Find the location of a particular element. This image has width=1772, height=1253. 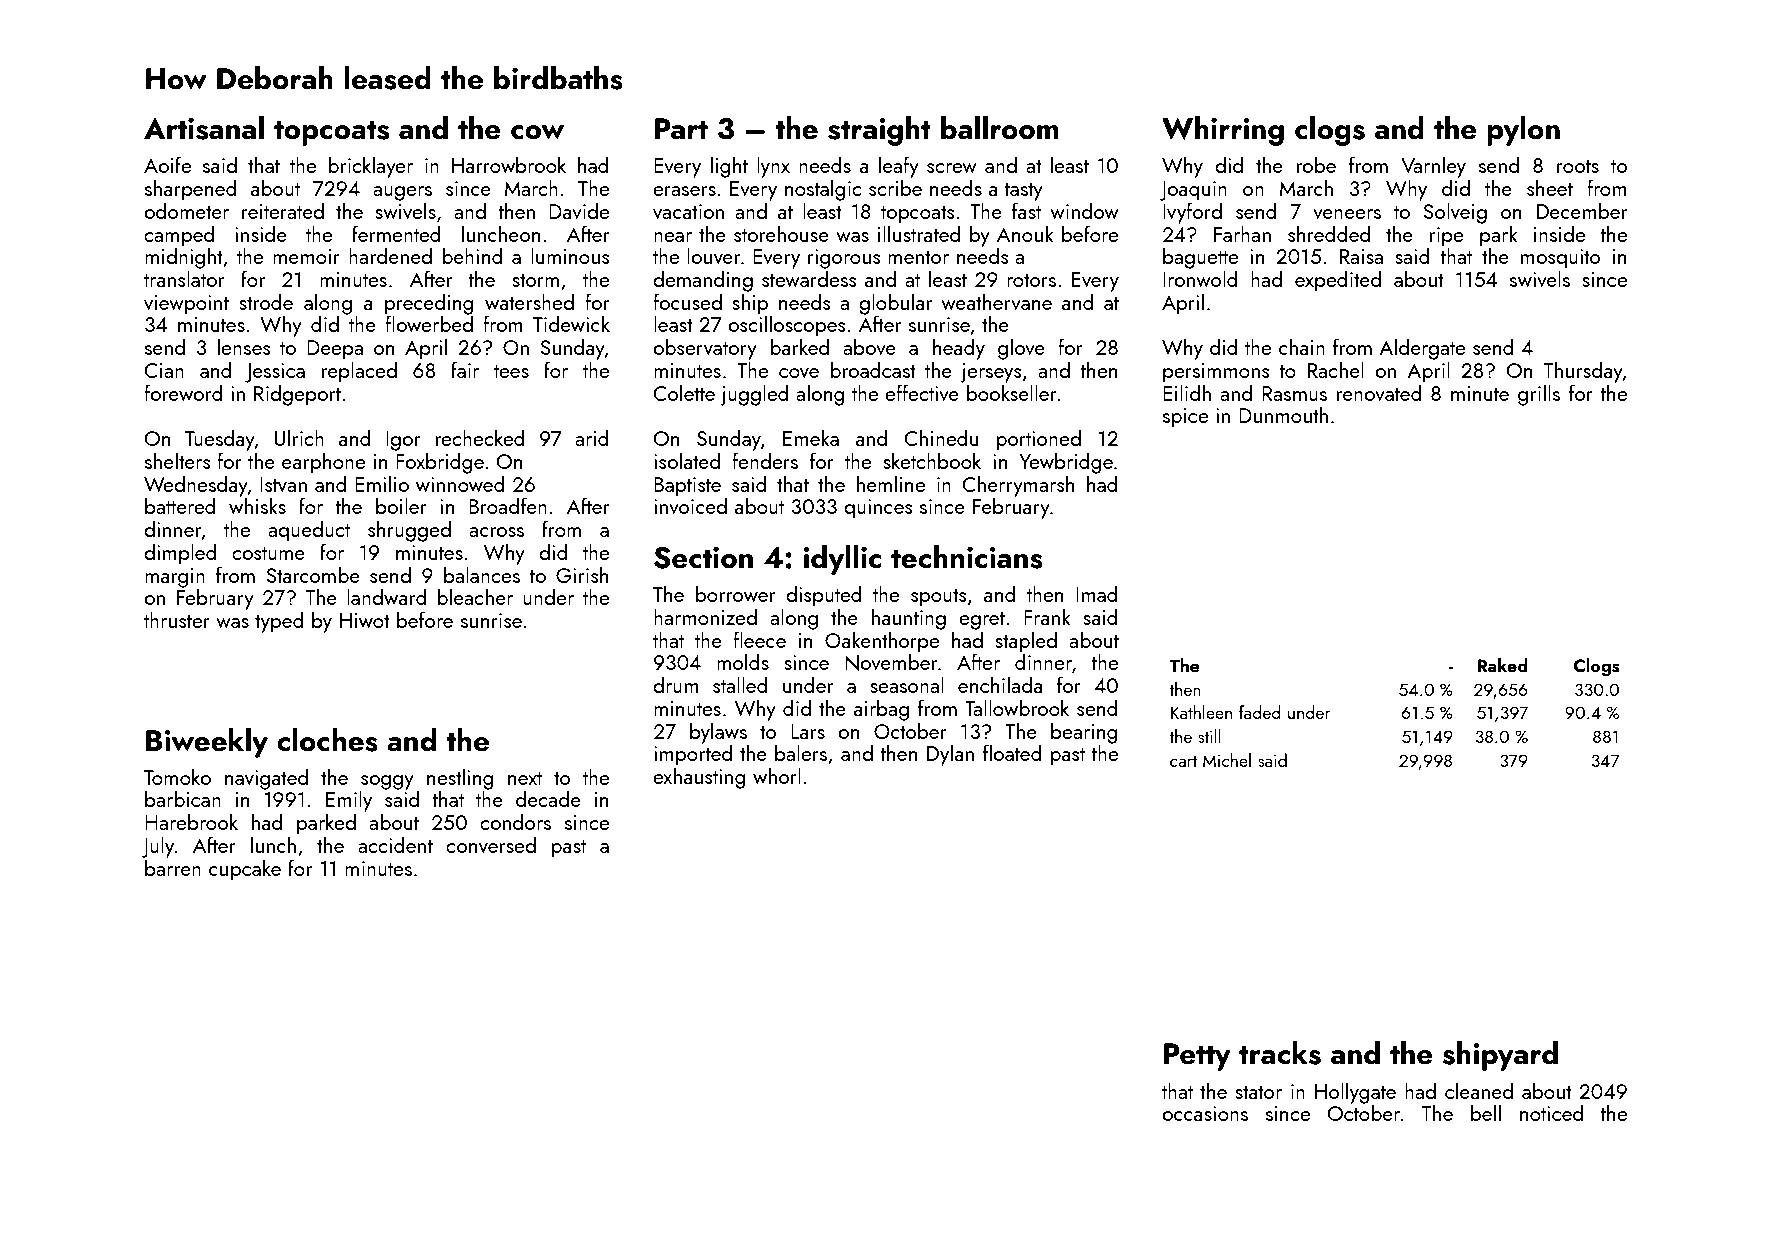

shelters is located at coordinates (177, 460).
